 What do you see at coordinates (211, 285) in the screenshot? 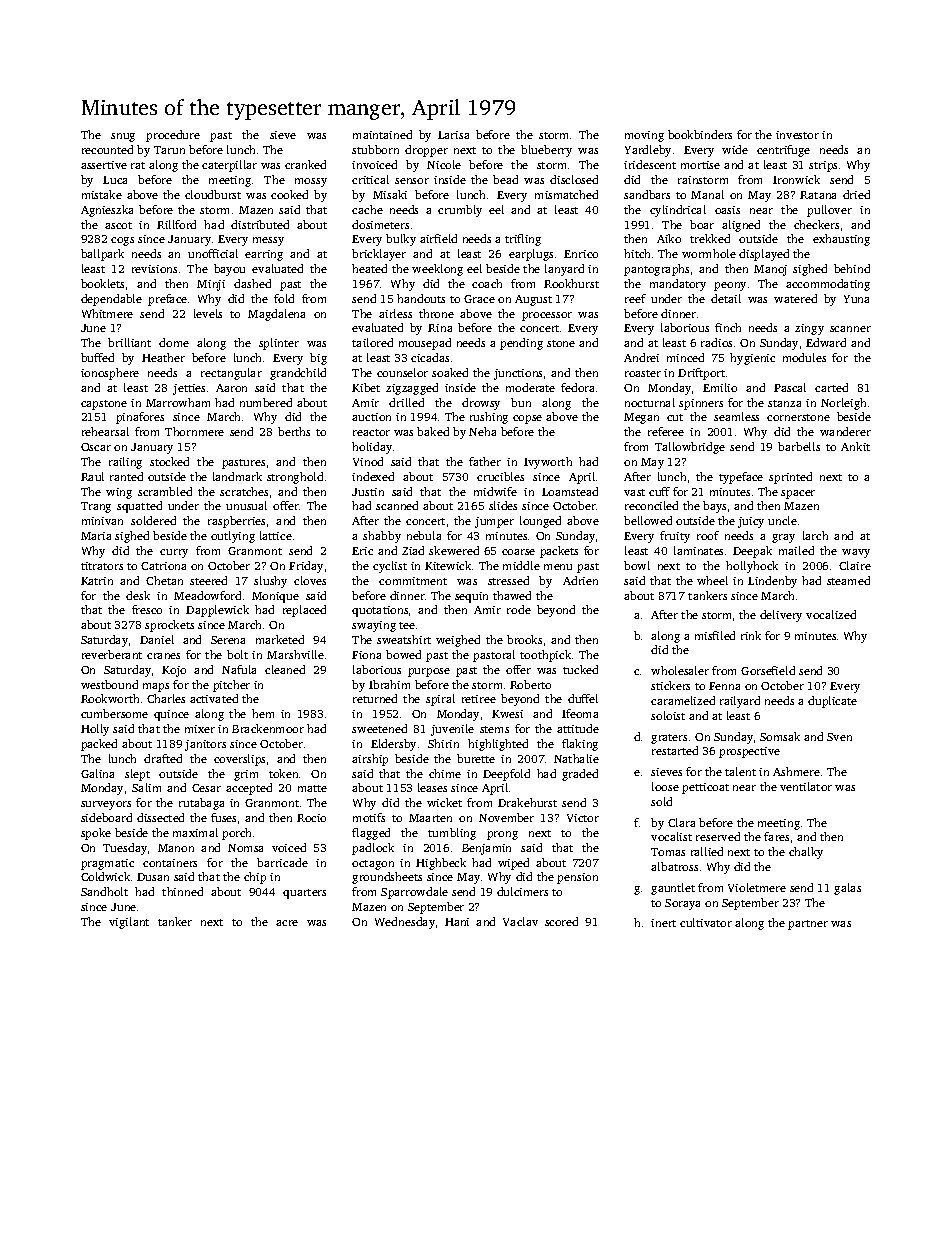
I see `Minji` at bounding box center [211, 285].
